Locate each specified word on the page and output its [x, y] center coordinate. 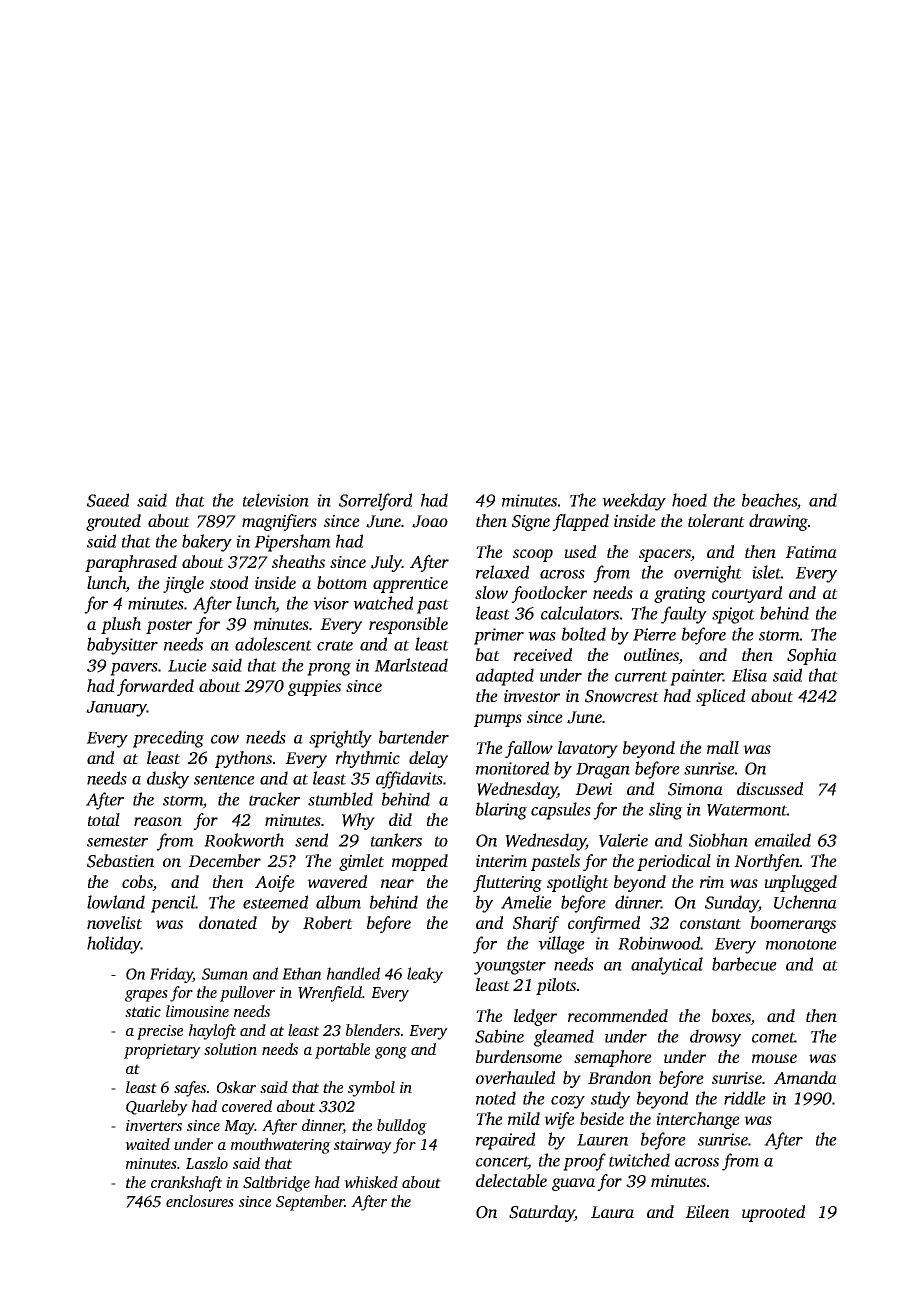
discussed [770, 788]
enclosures [200, 1201]
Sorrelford [375, 502]
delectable [511, 1180]
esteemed [275, 902]
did [400, 819]
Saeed [108, 500]
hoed [689, 500]
